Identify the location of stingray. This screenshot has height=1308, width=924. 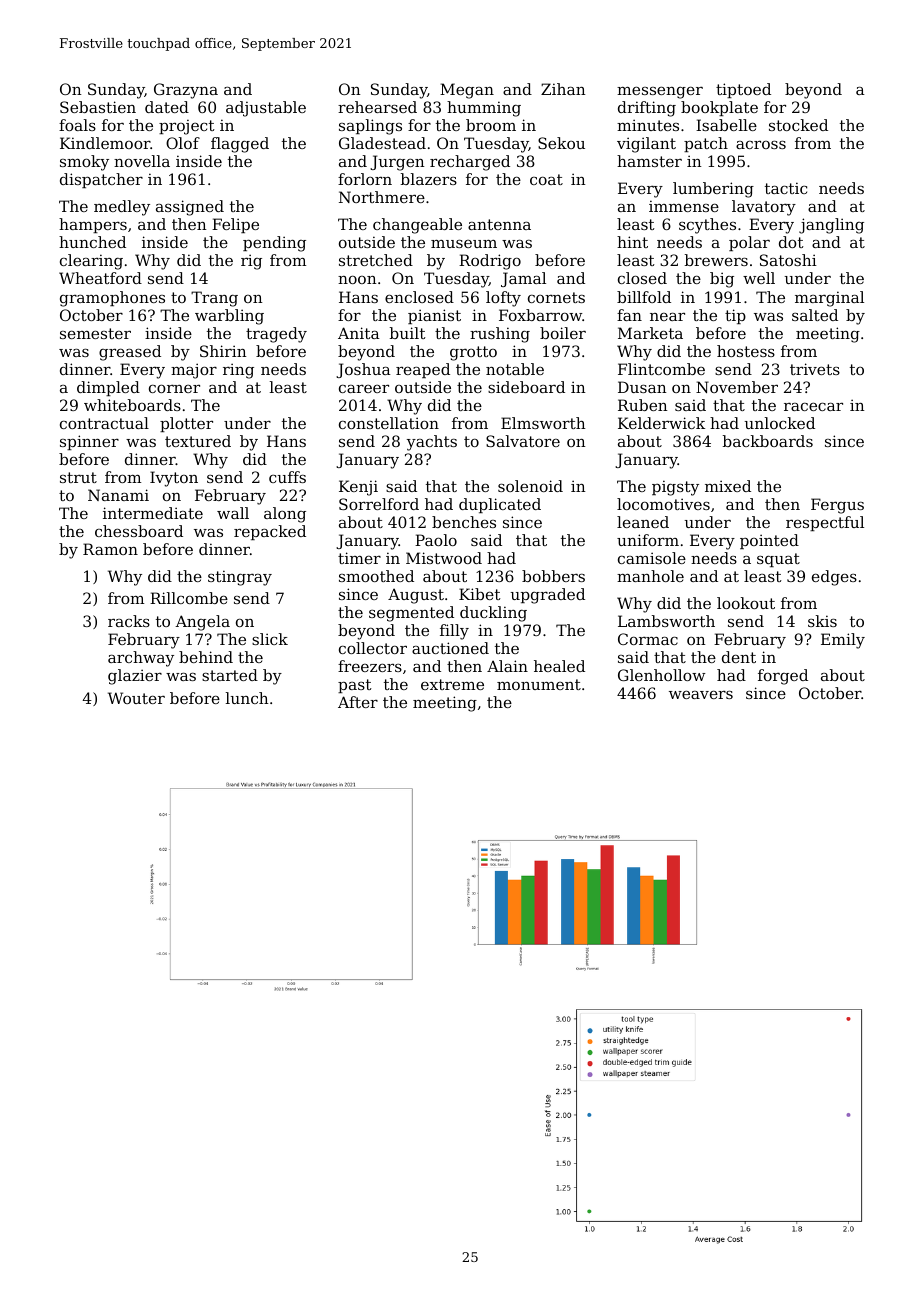
(240, 578).
